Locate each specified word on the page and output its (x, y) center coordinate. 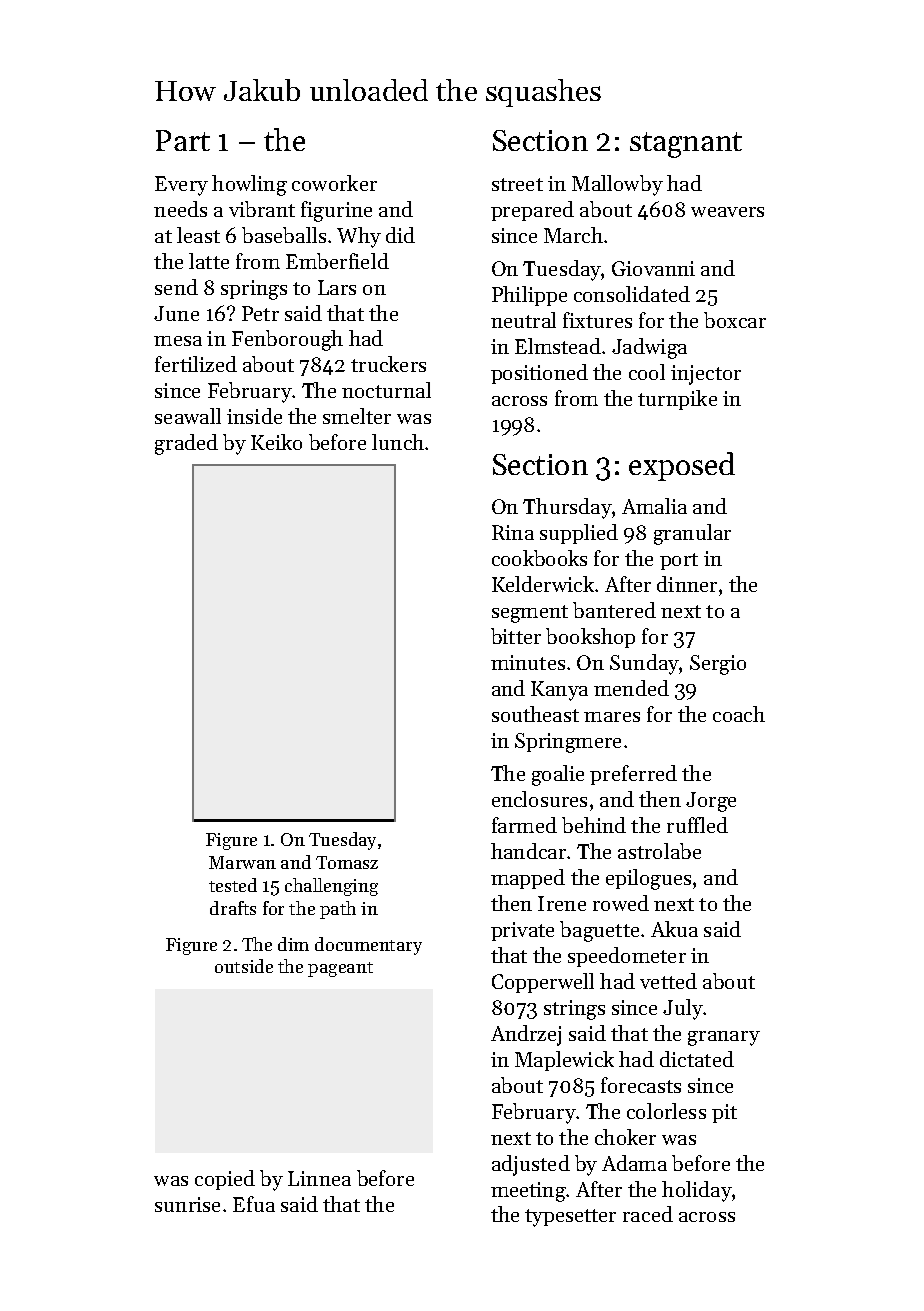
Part (183, 140)
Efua (254, 1204)
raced (648, 1214)
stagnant (686, 145)
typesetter (570, 1218)
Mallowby (617, 185)
